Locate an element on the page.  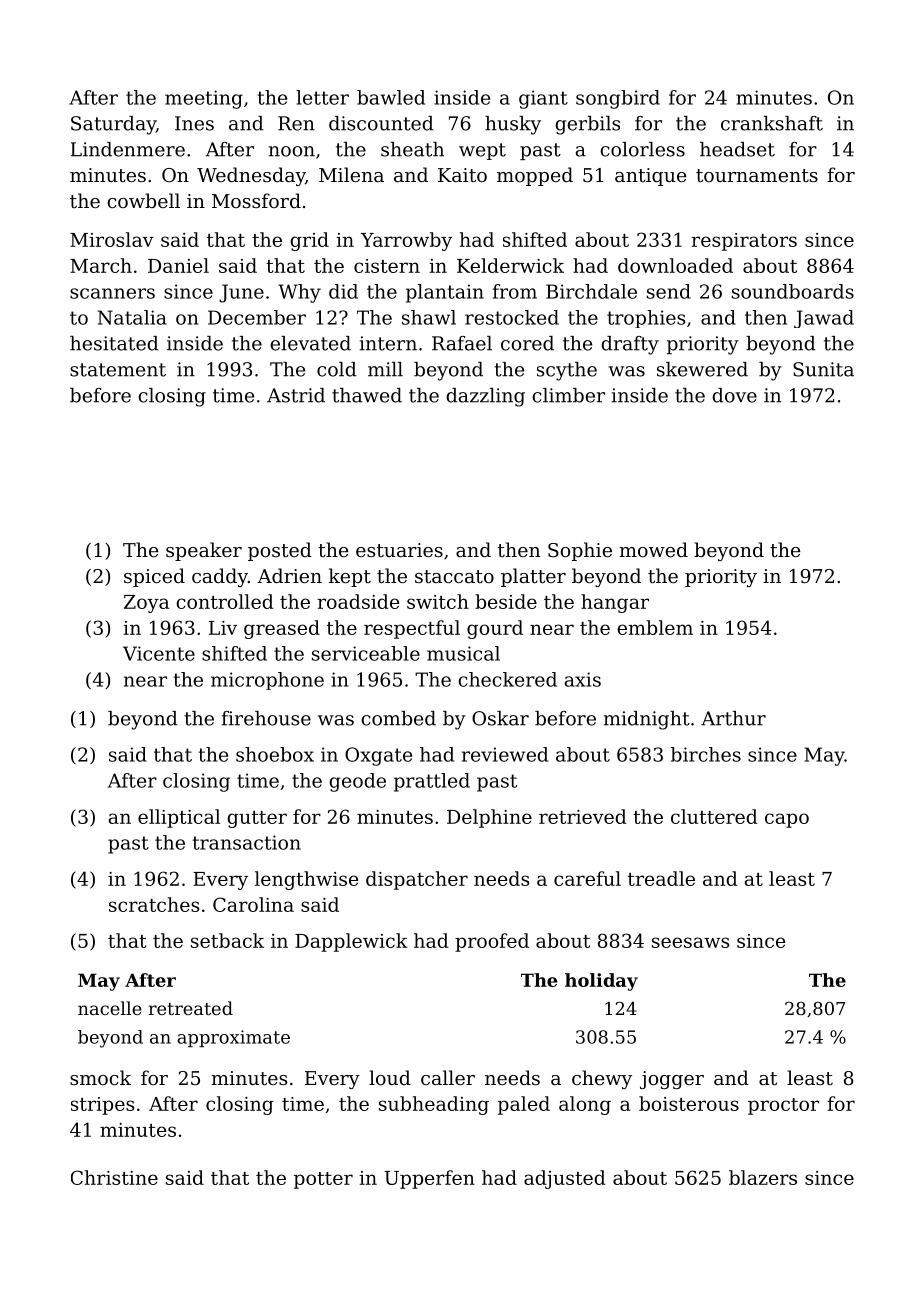
songbird is located at coordinates (618, 99).
